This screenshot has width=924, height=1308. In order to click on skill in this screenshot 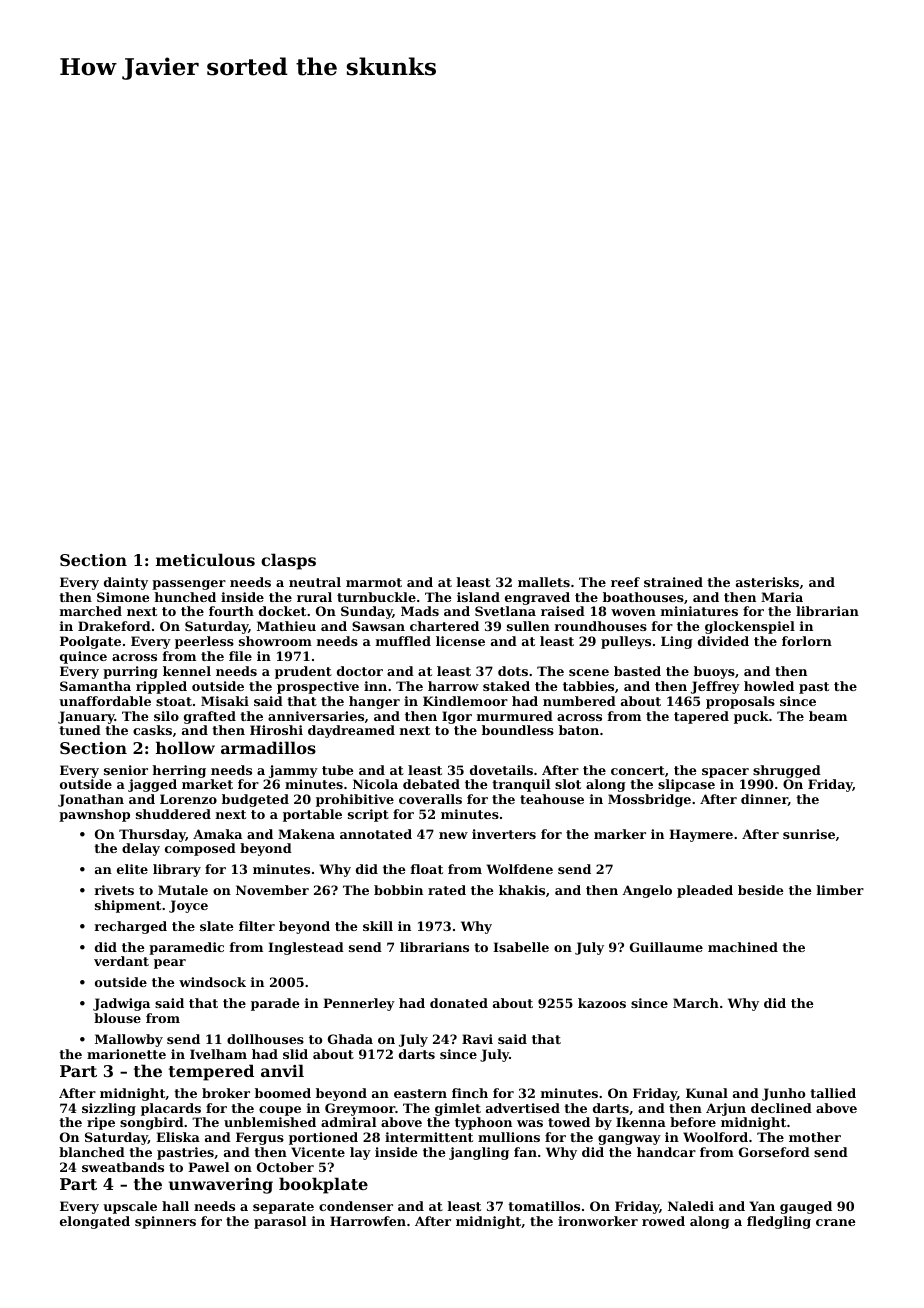, I will do `click(378, 926)`.
